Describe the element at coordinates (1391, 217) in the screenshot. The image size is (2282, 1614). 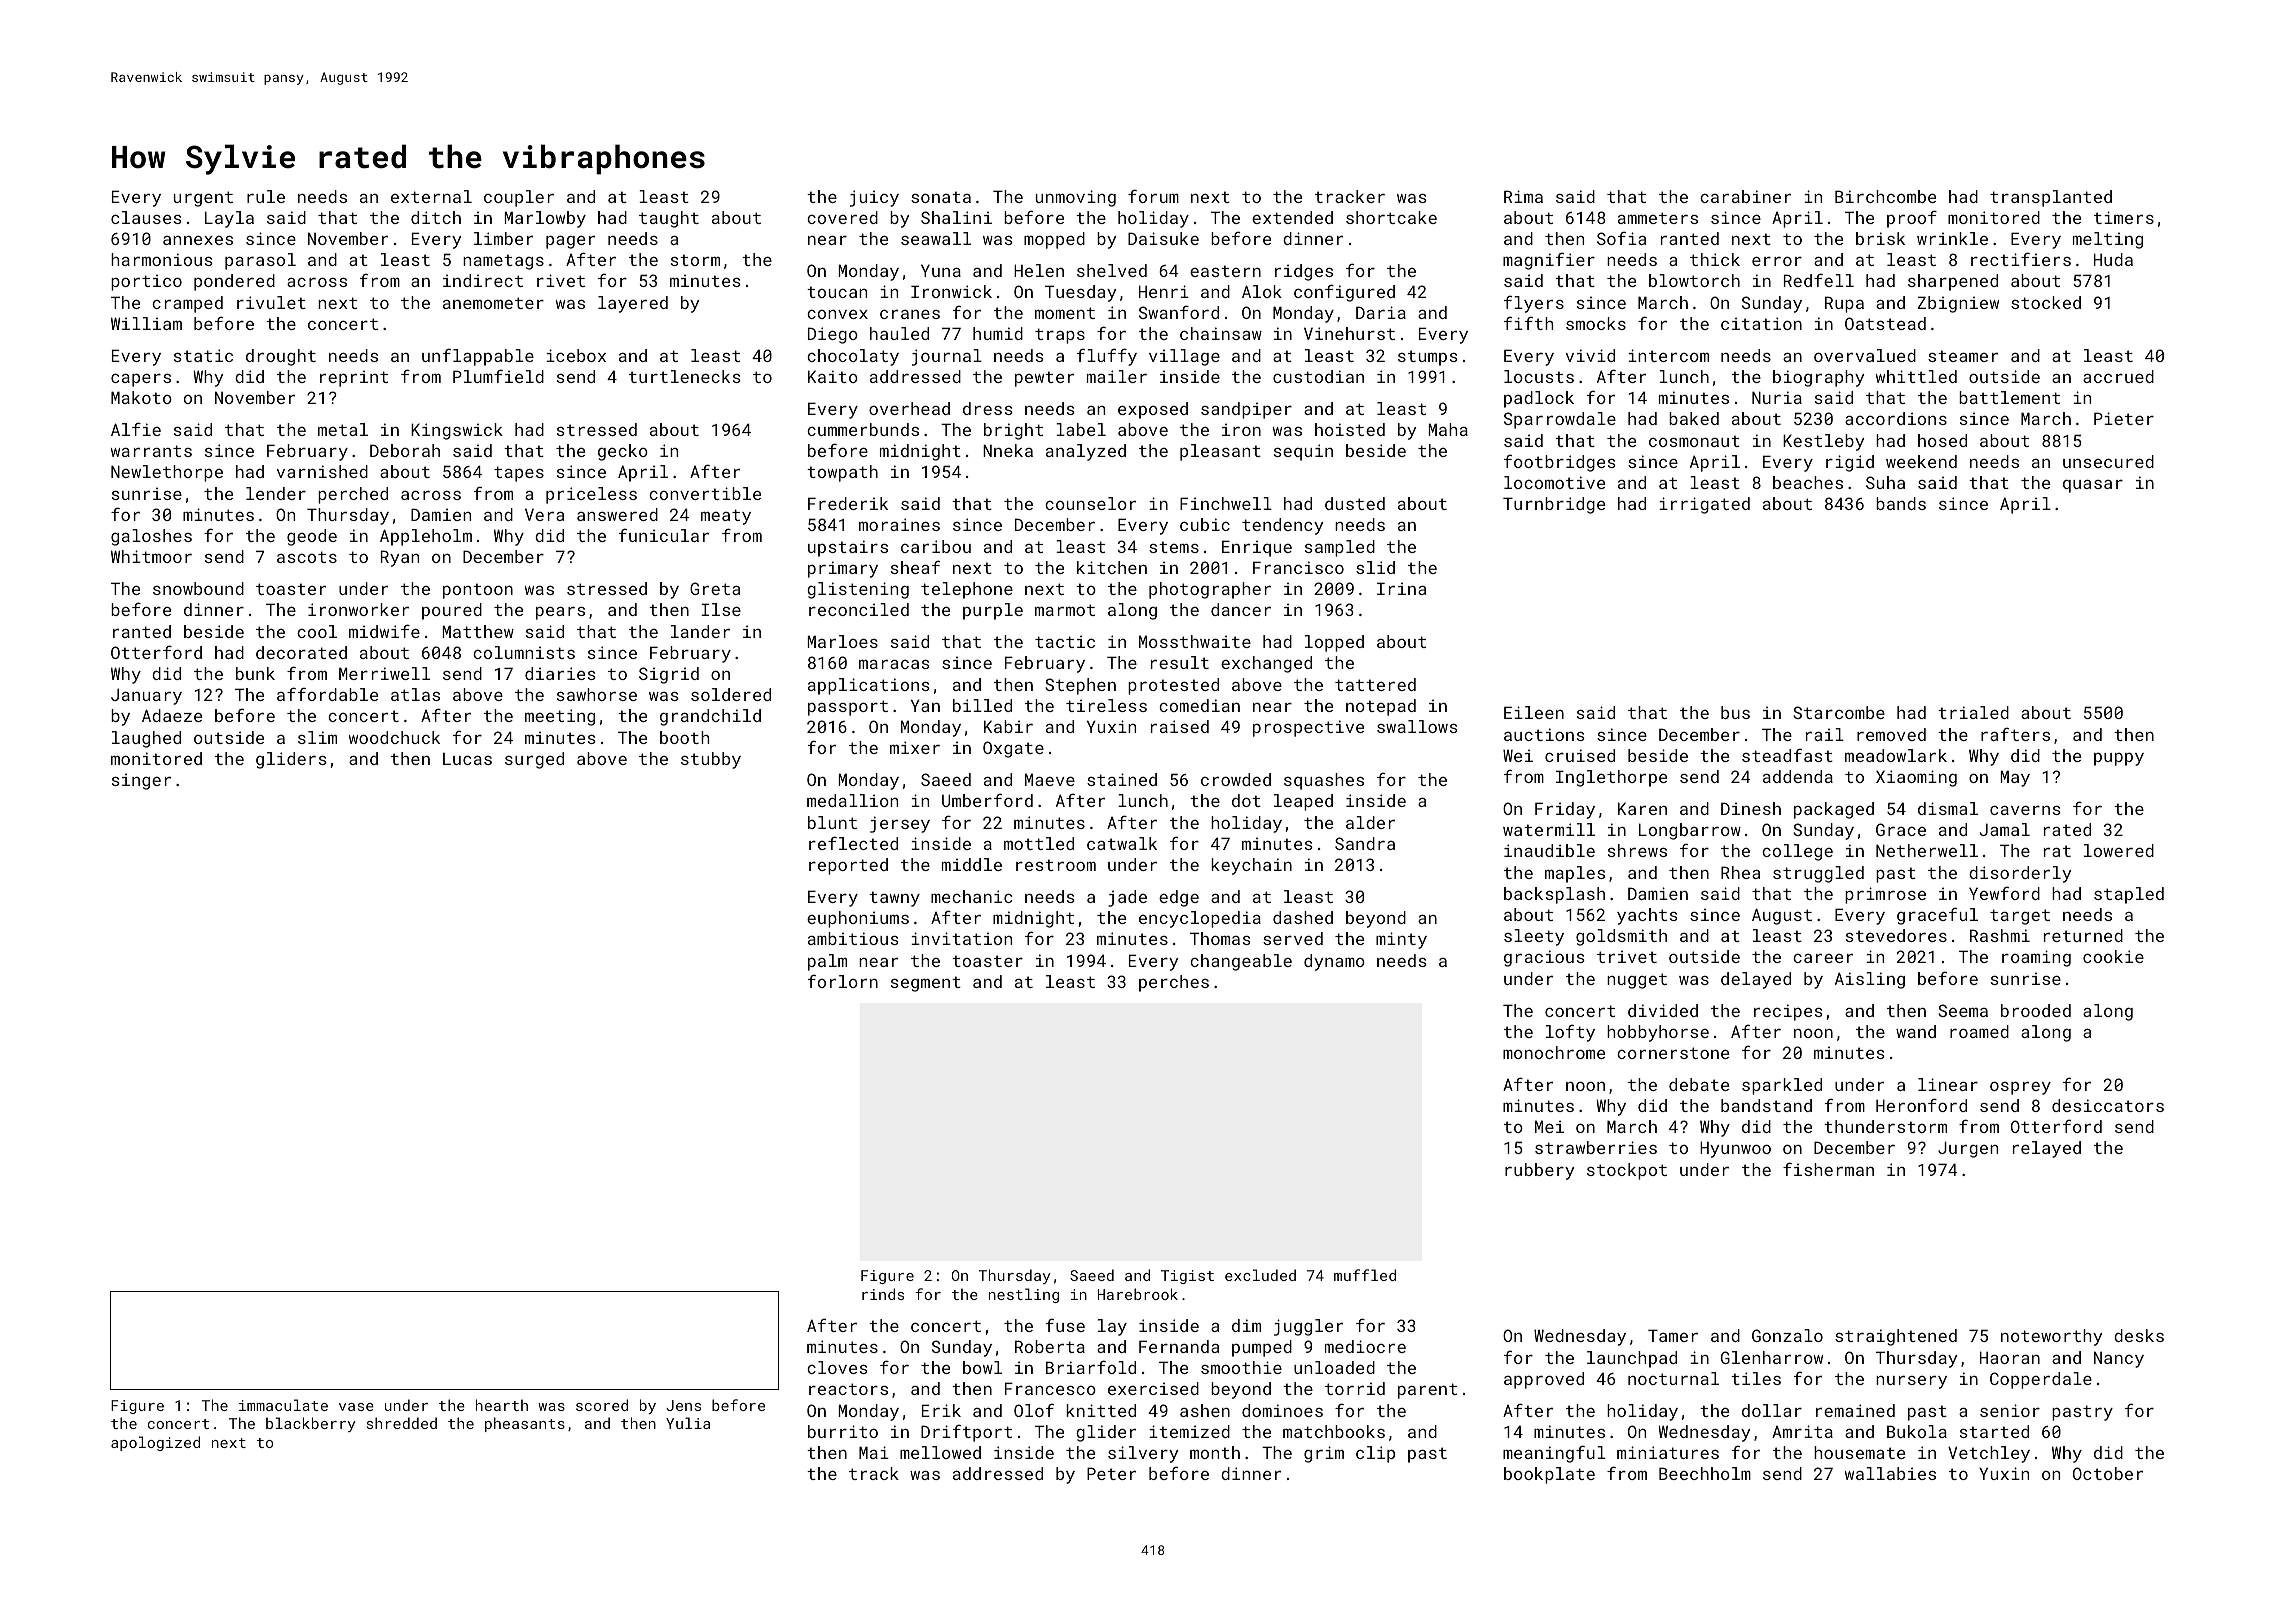
I see `shortcake` at that location.
